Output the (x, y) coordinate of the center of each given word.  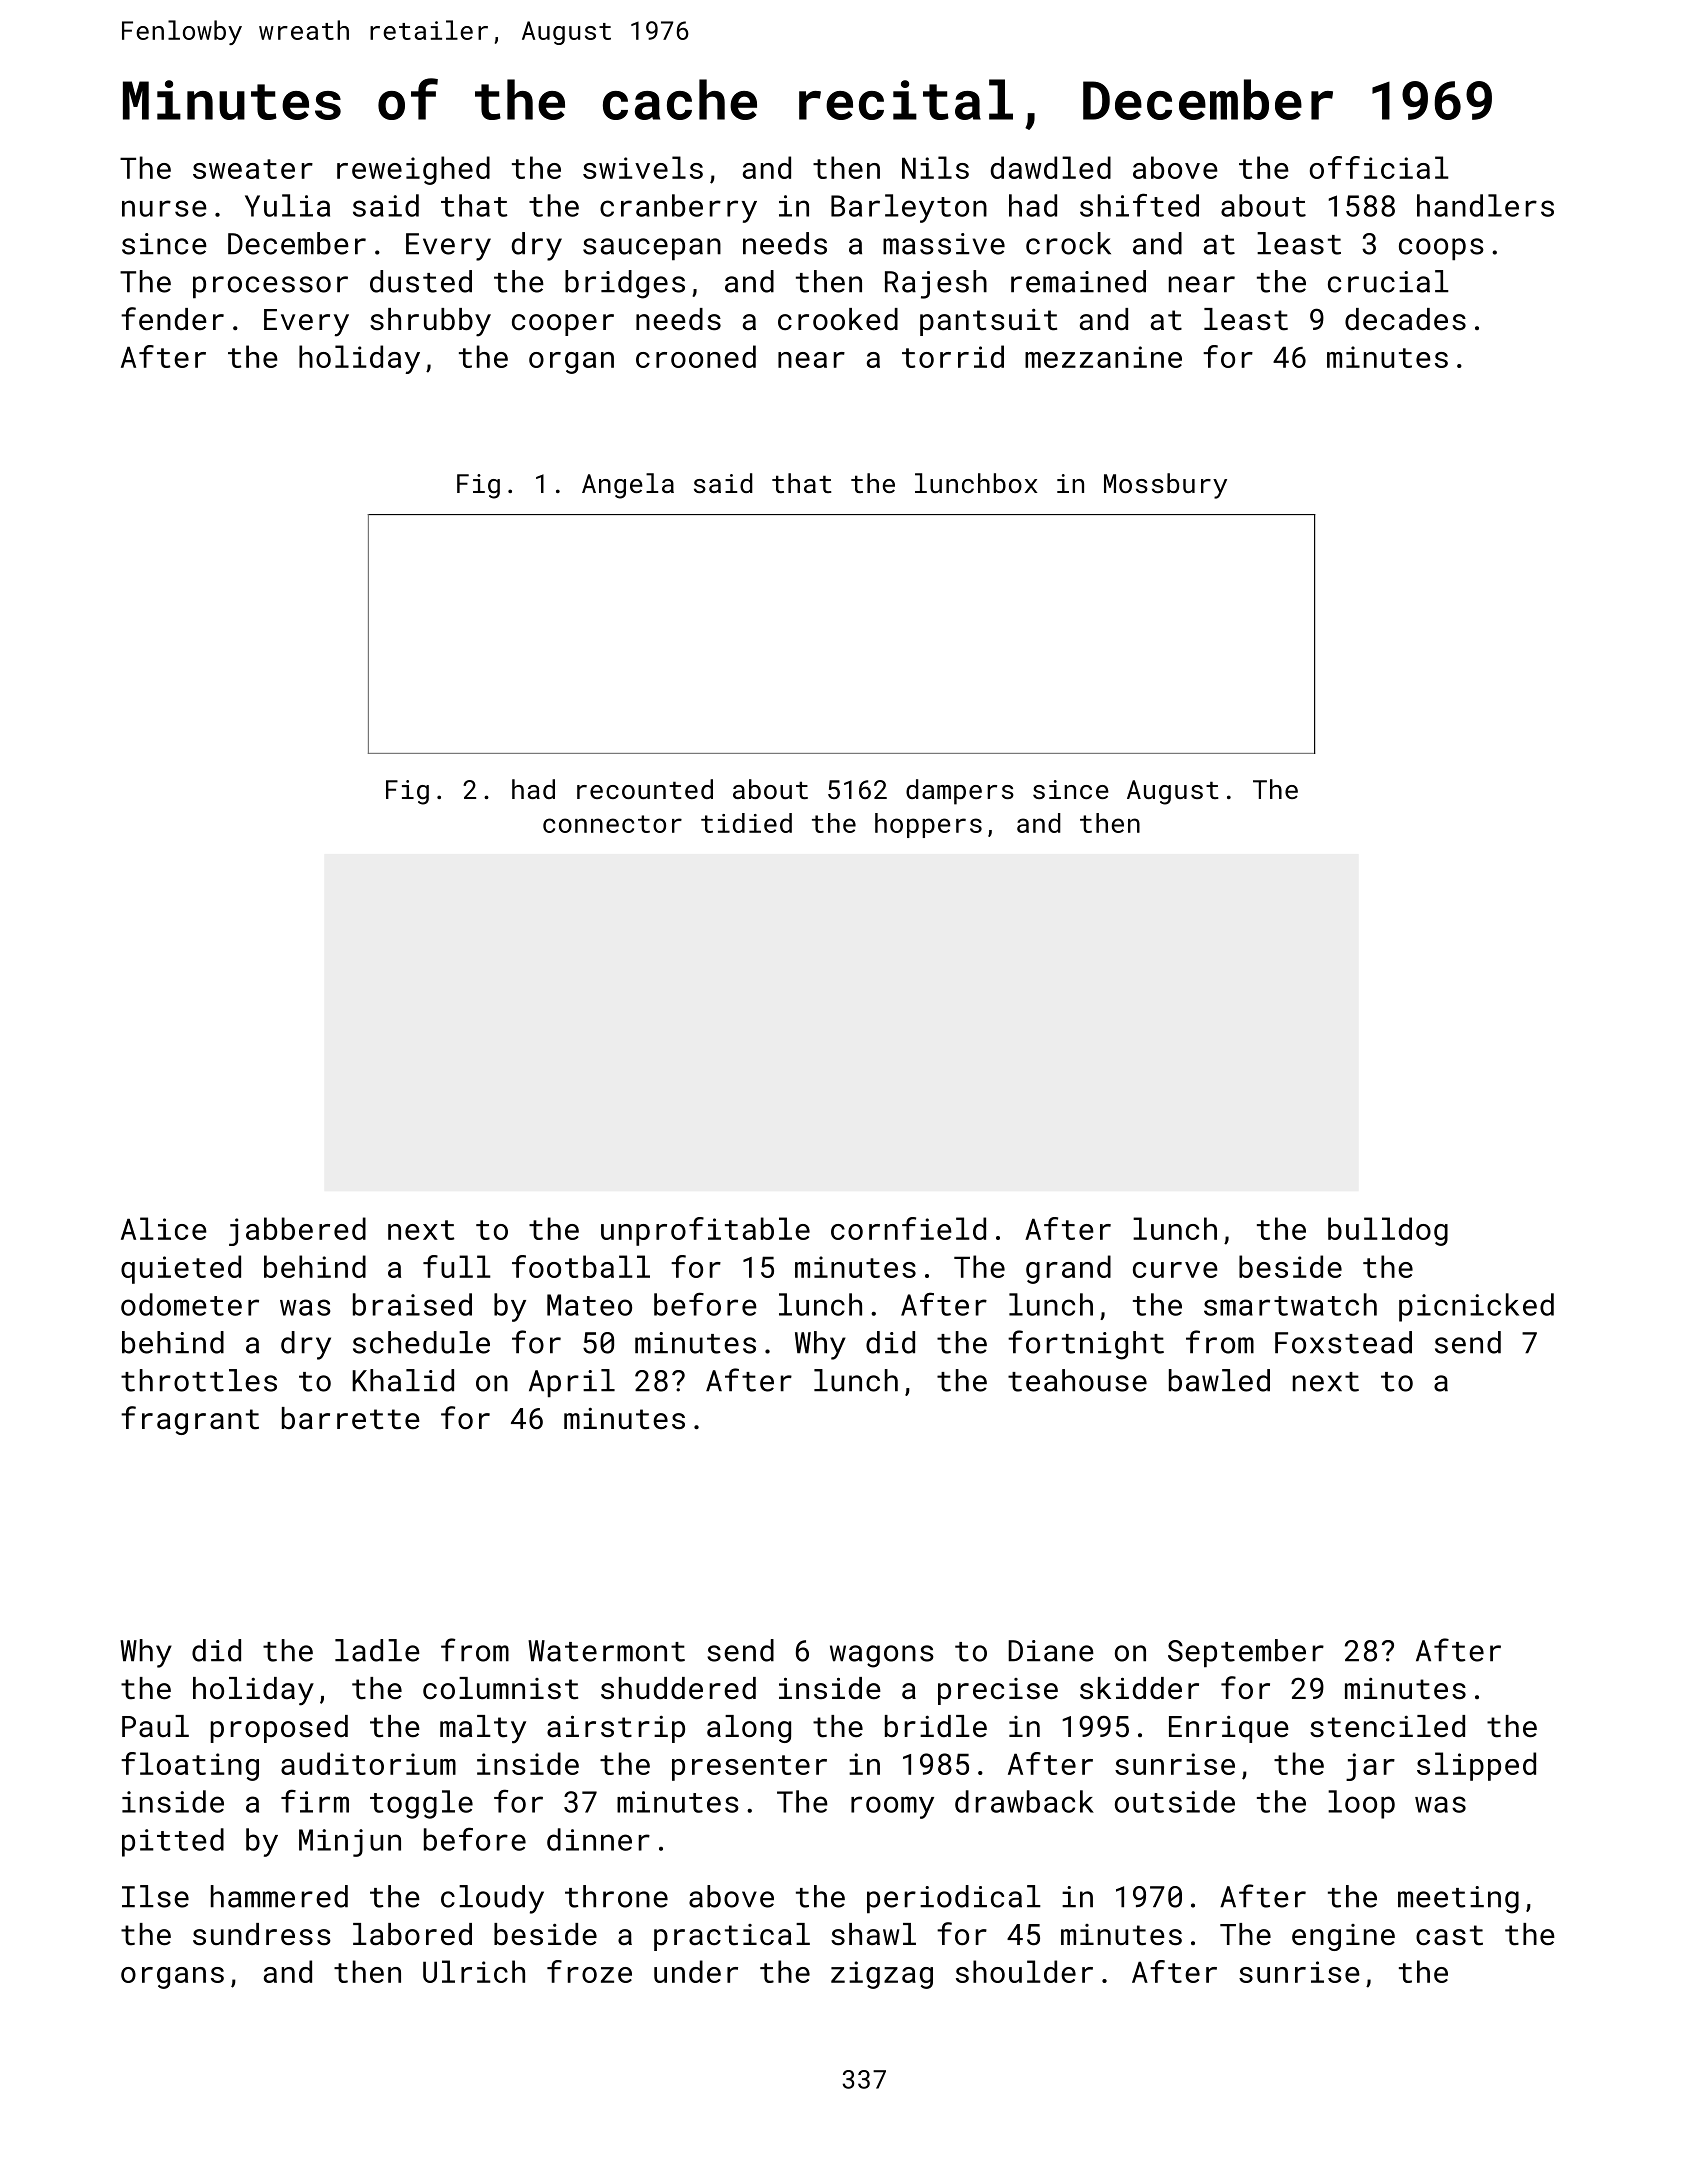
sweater (253, 169)
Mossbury (1165, 486)
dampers (960, 792)
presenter (749, 1768)
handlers (1485, 205)
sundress (262, 1934)
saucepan (652, 249)
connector (612, 824)
